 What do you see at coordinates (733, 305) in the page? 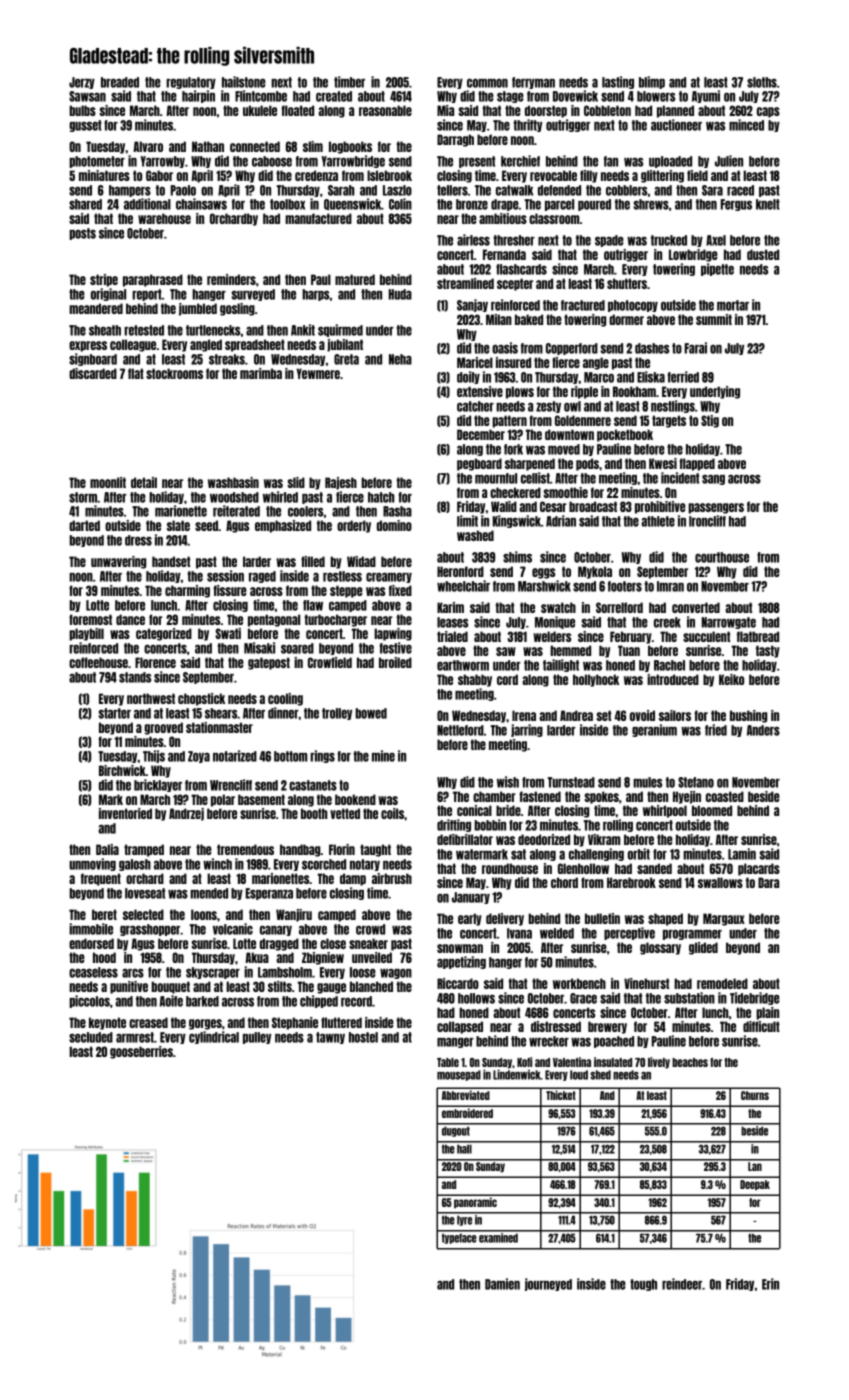
I see `mortar` at bounding box center [733, 305].
